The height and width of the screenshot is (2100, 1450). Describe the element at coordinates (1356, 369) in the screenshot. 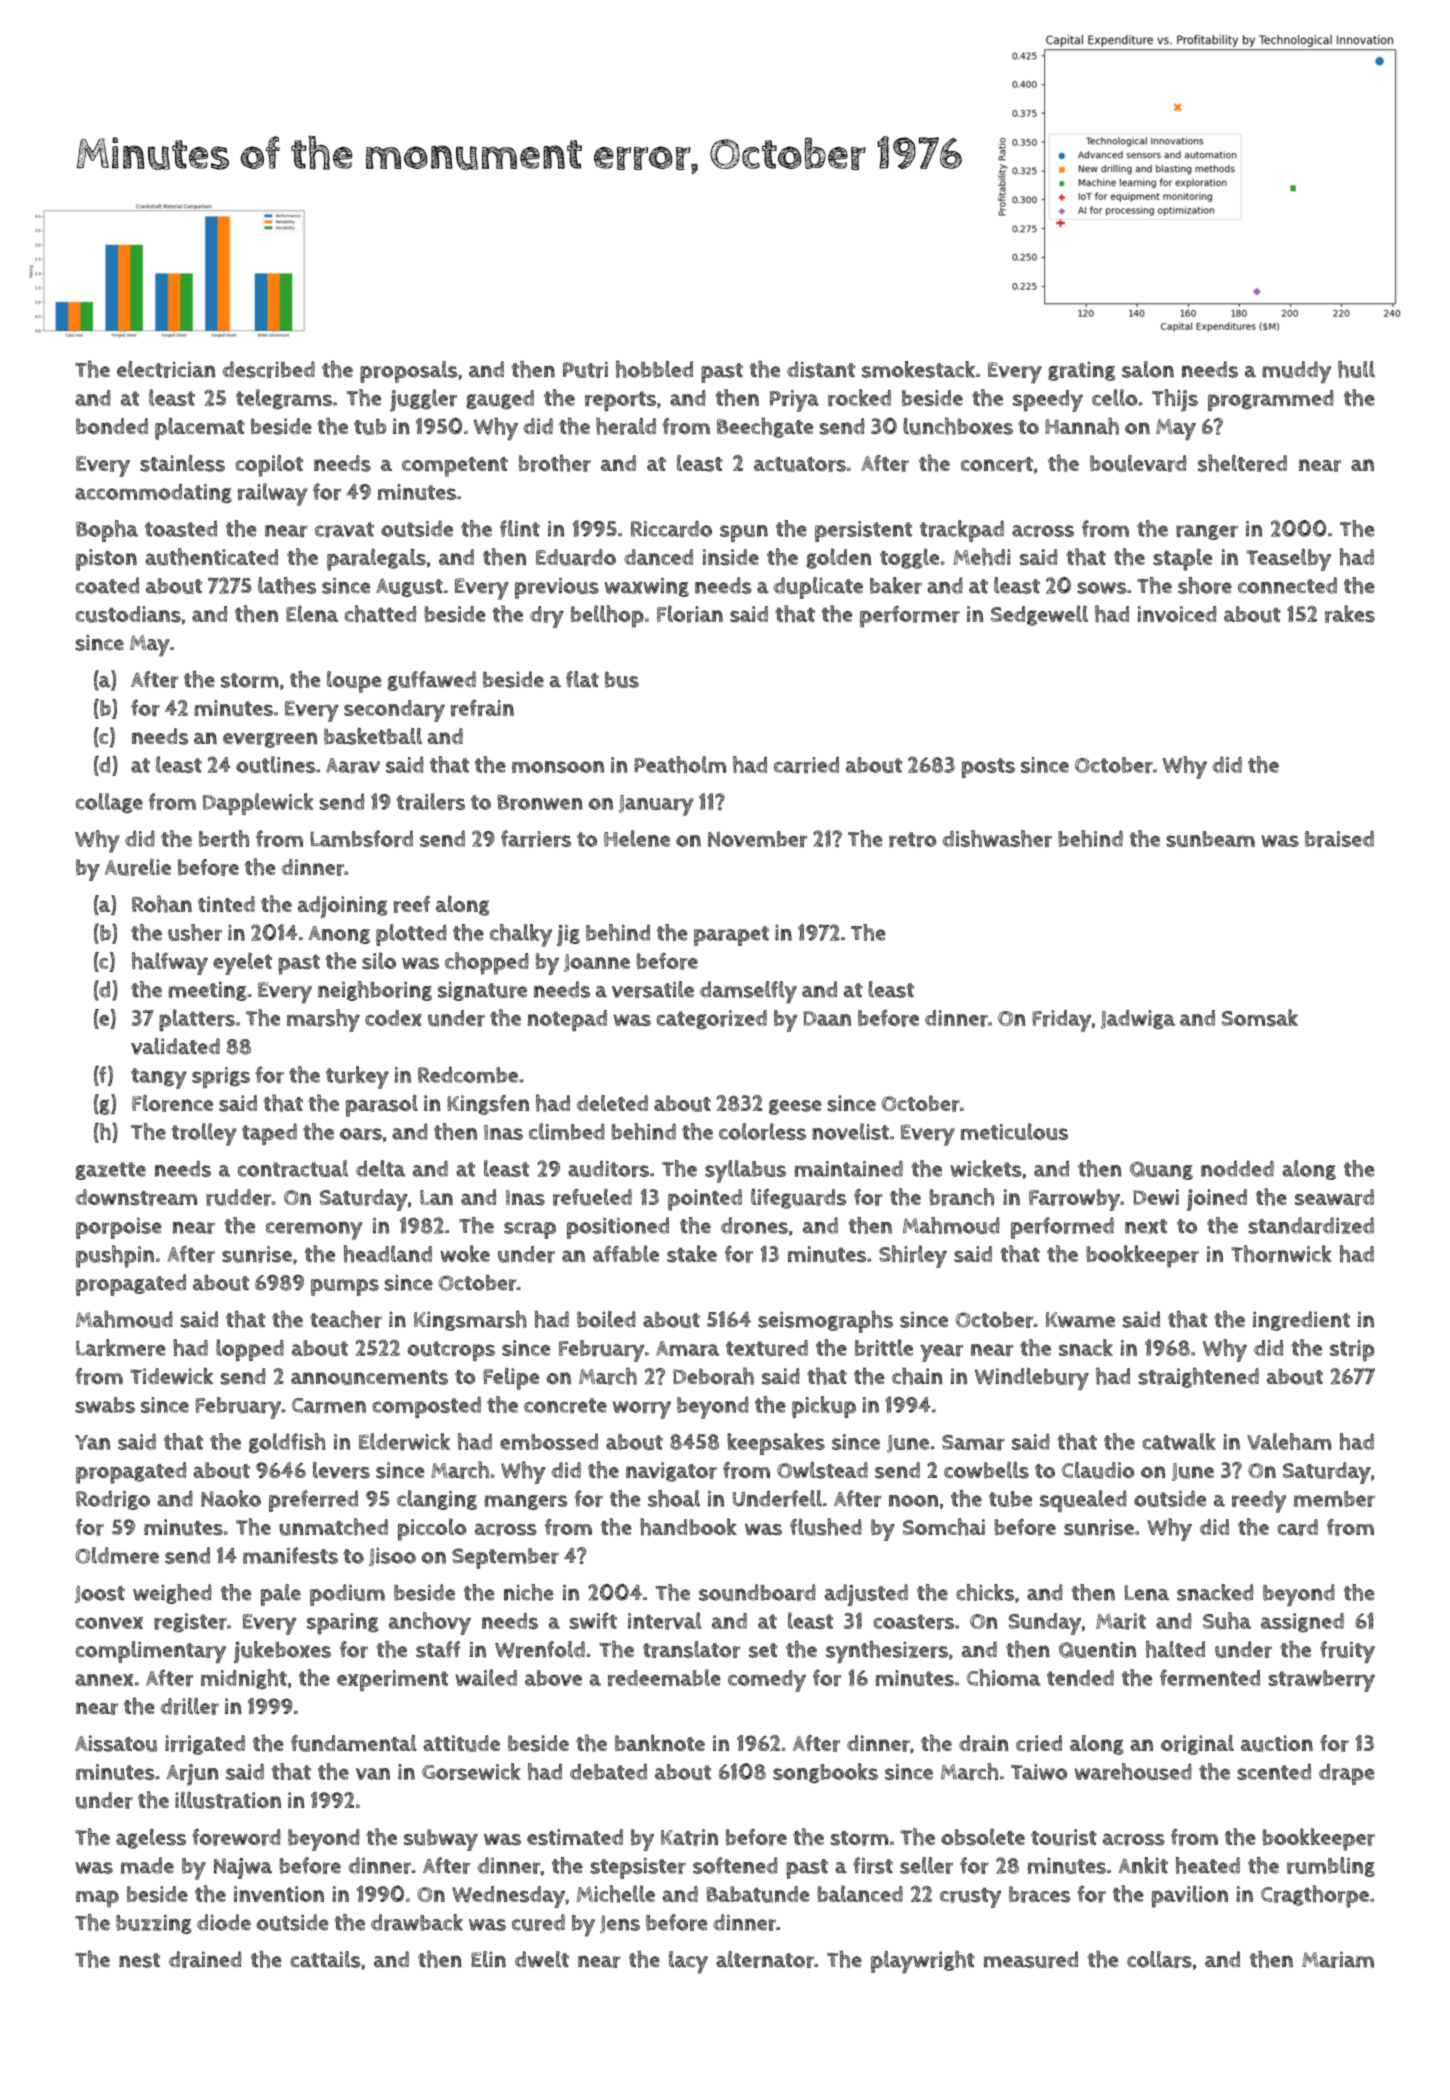

I see `hull` at that location.
